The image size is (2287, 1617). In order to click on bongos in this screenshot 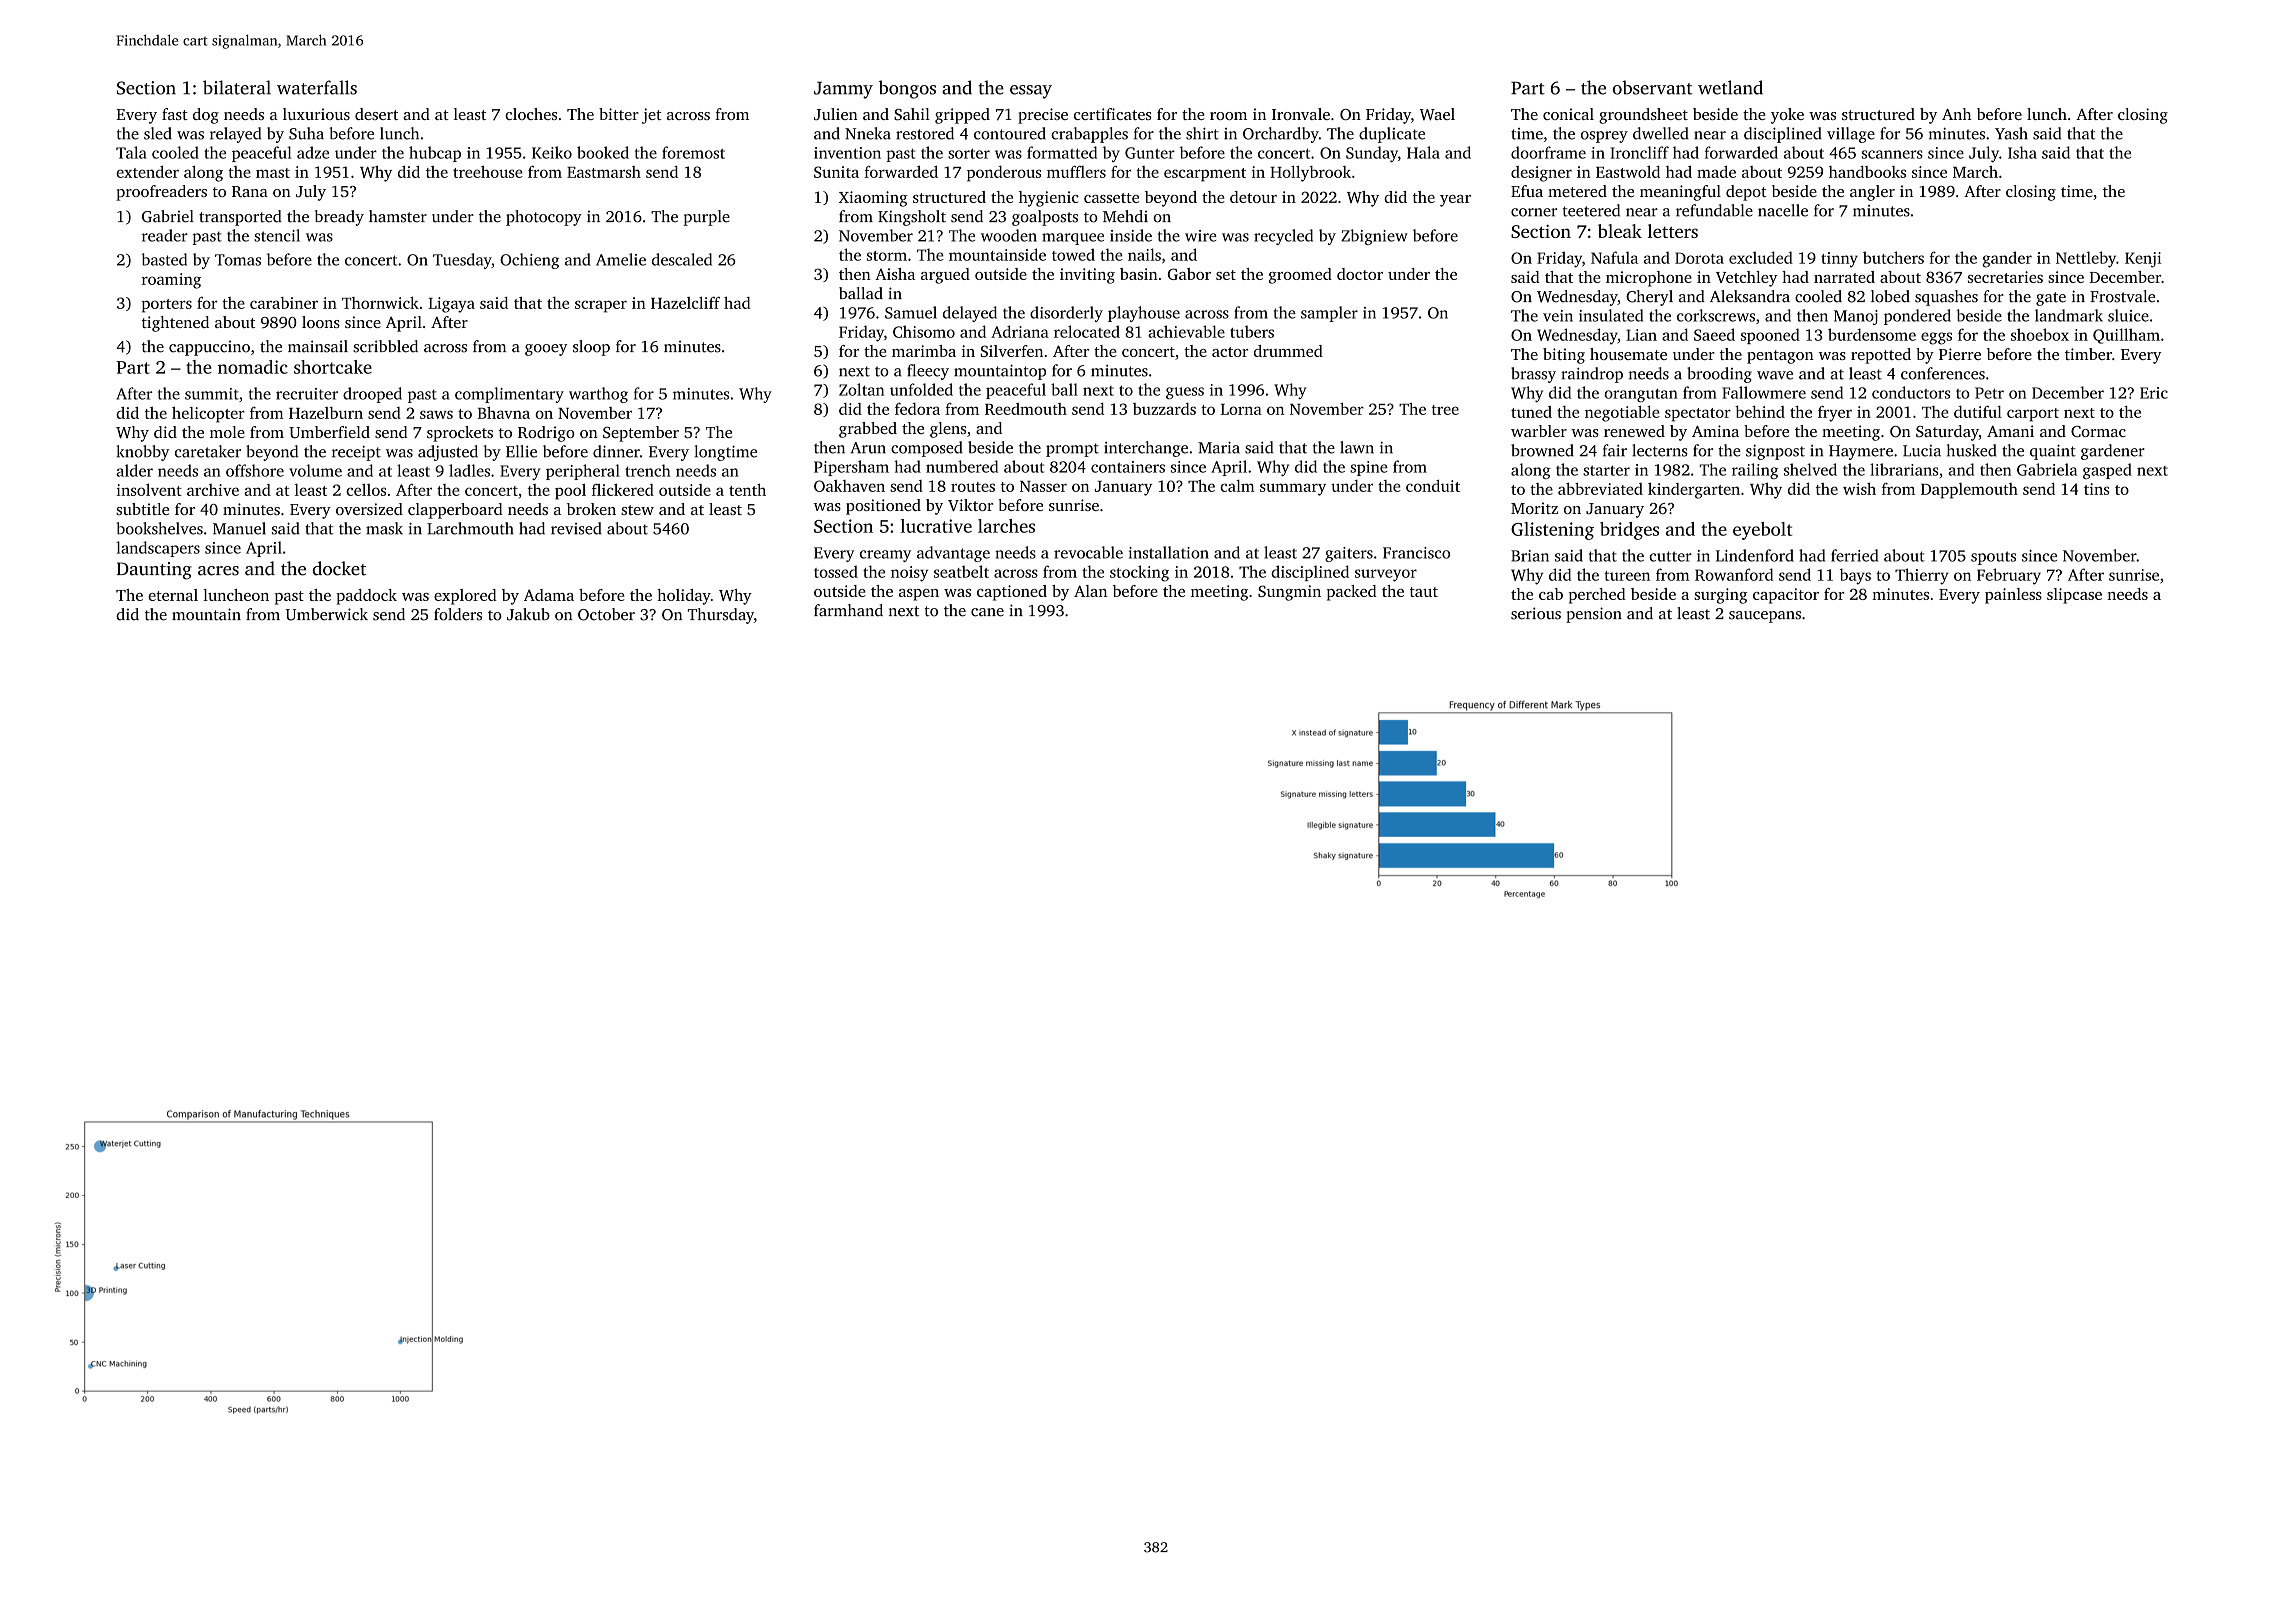, I will do `click(907, 89)`.
